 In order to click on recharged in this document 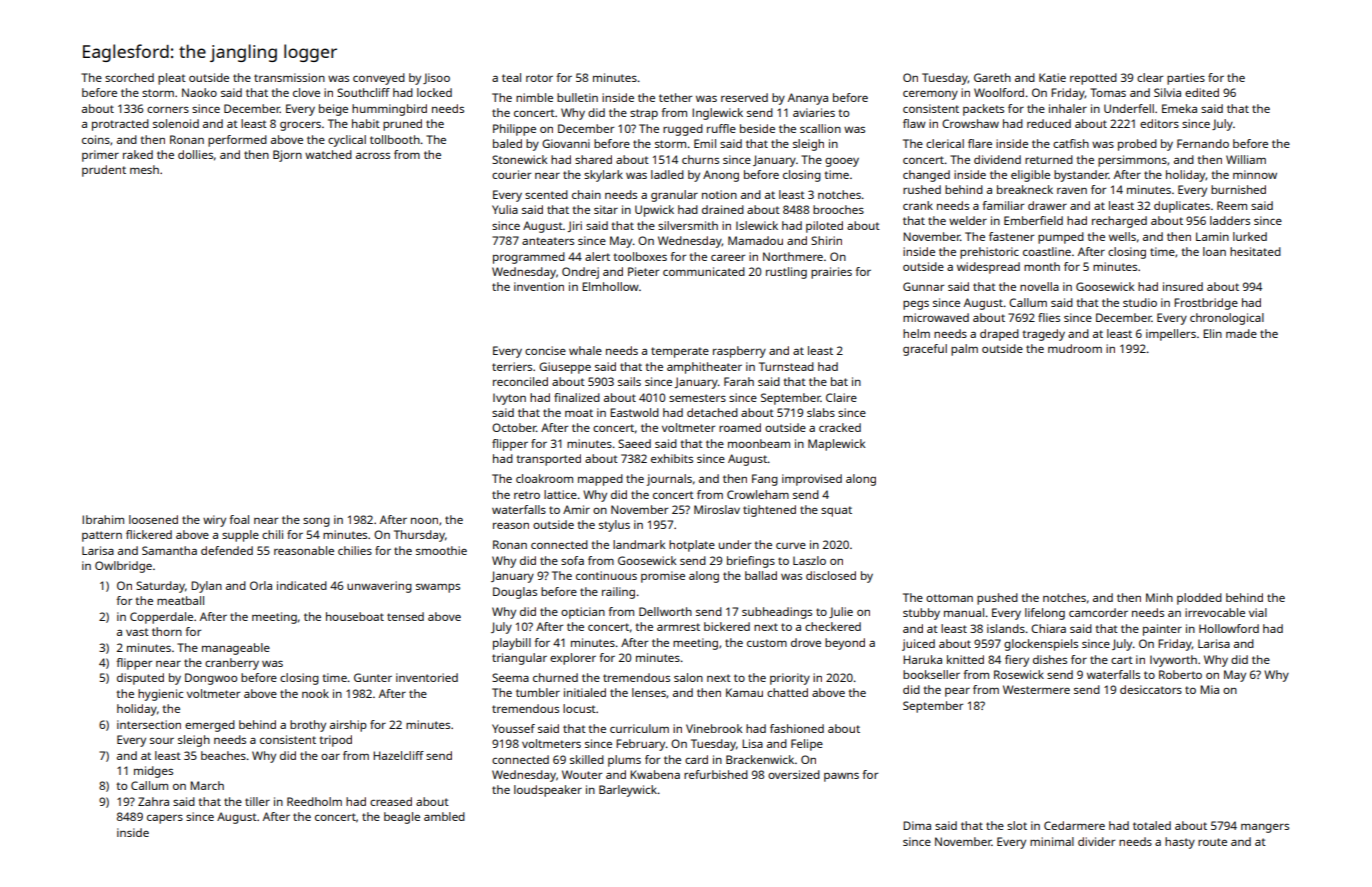, I will do `click(1119, 222)`.
